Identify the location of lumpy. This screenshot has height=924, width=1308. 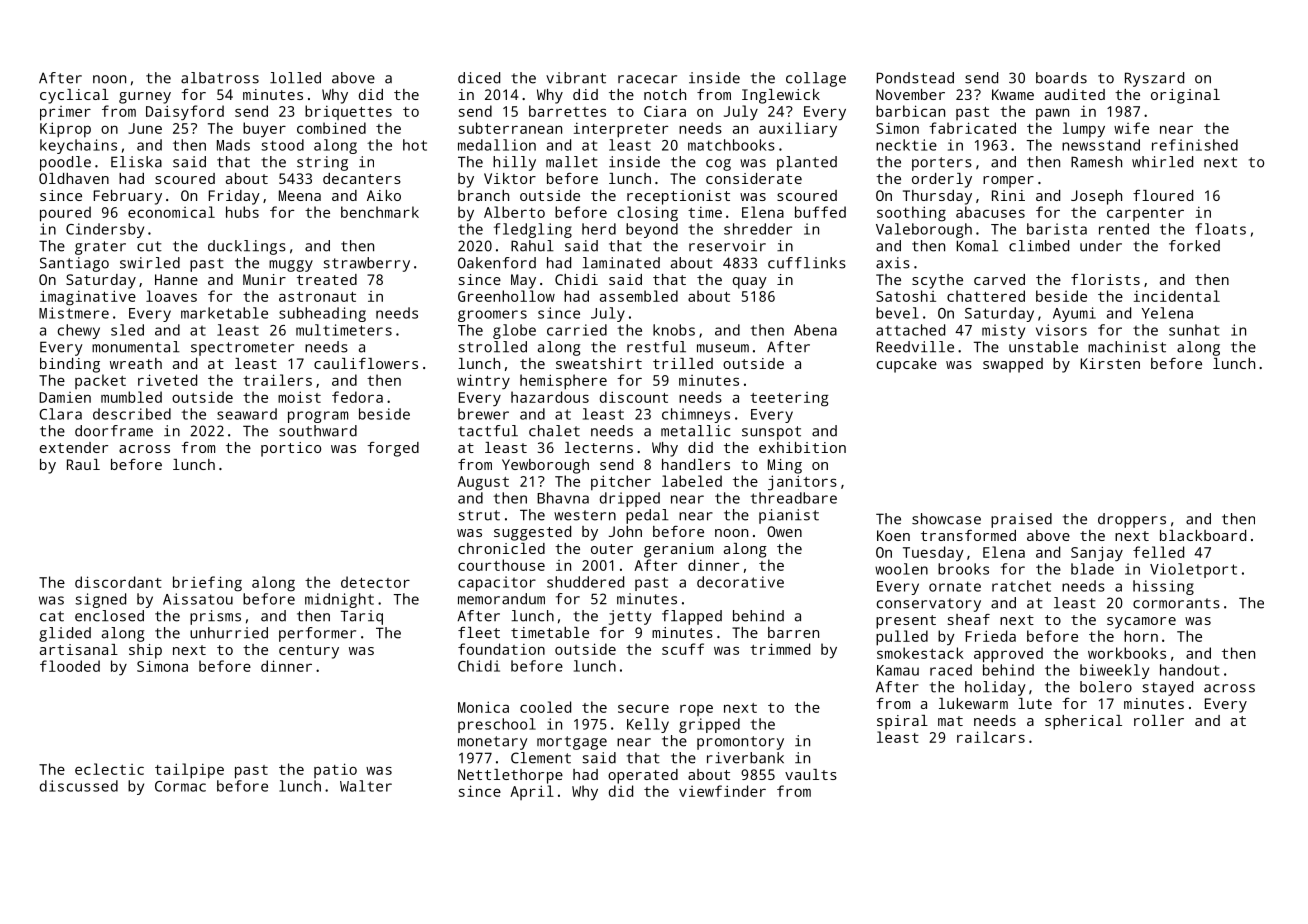
(1084, 130).
